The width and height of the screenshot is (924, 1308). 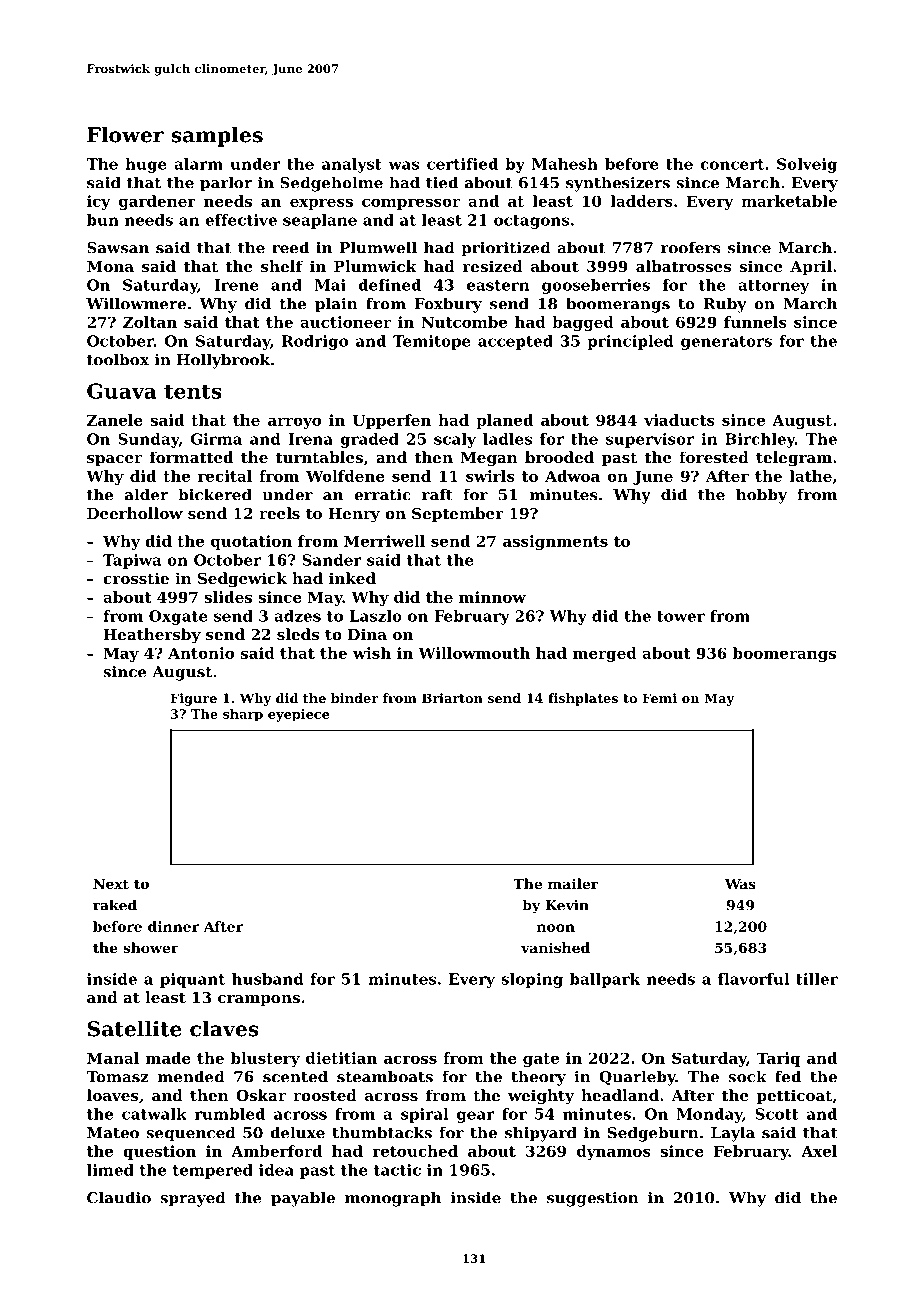 I want to click on samples, so click(x=217, y=136).
